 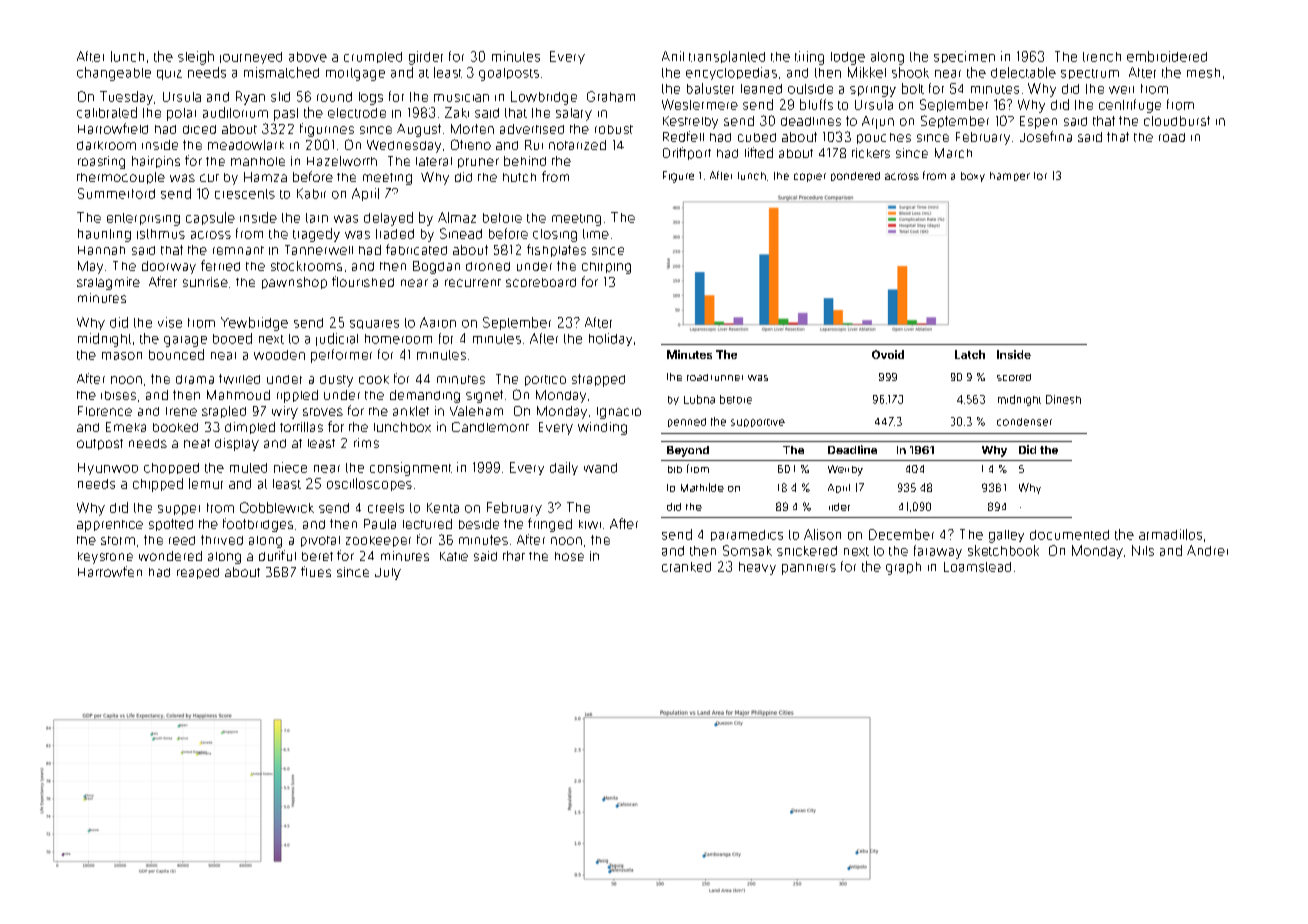 I want to click on cook, so click(x=374, y=379).
